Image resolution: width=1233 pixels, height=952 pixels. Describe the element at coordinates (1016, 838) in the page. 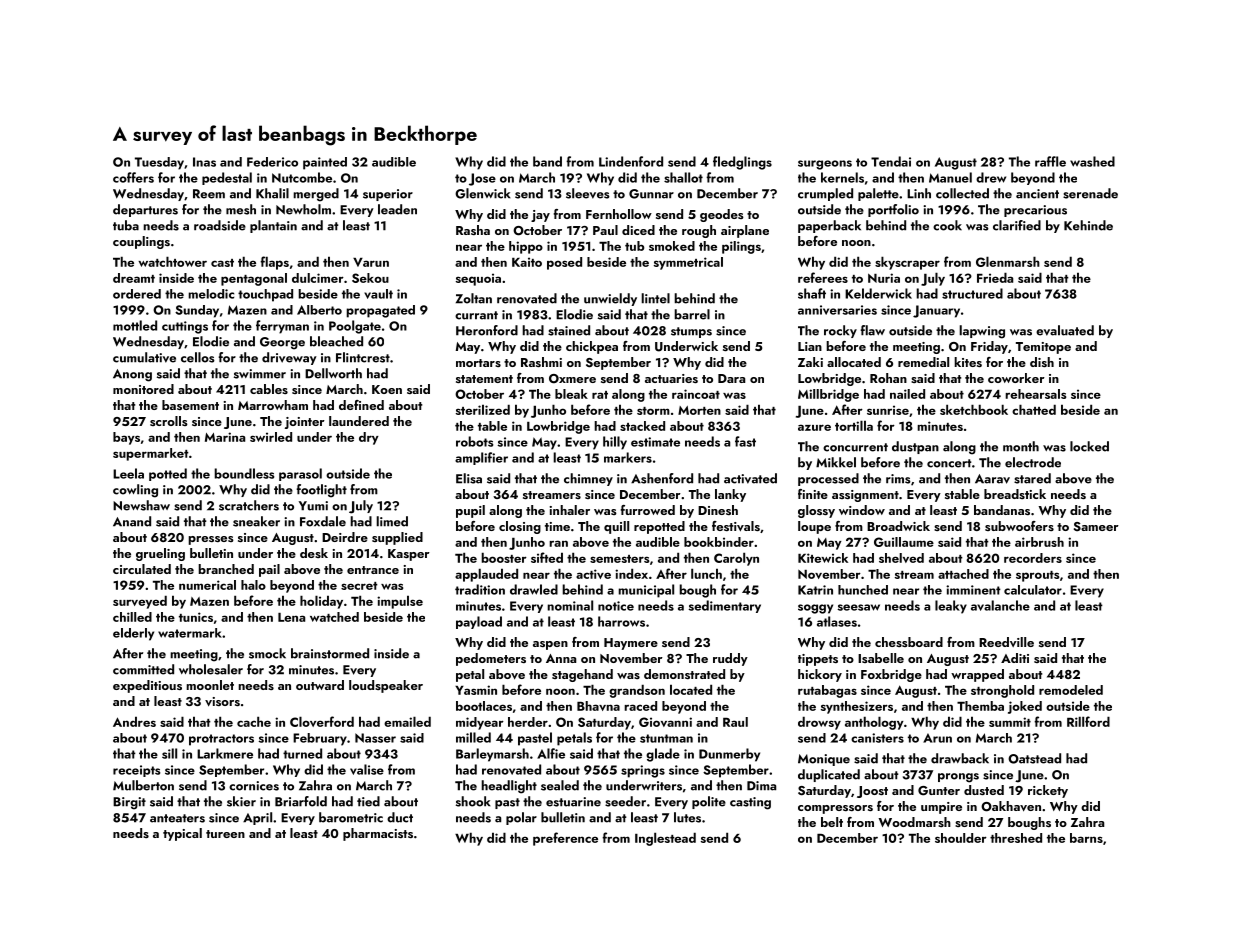

I see `threshed` at that location.
